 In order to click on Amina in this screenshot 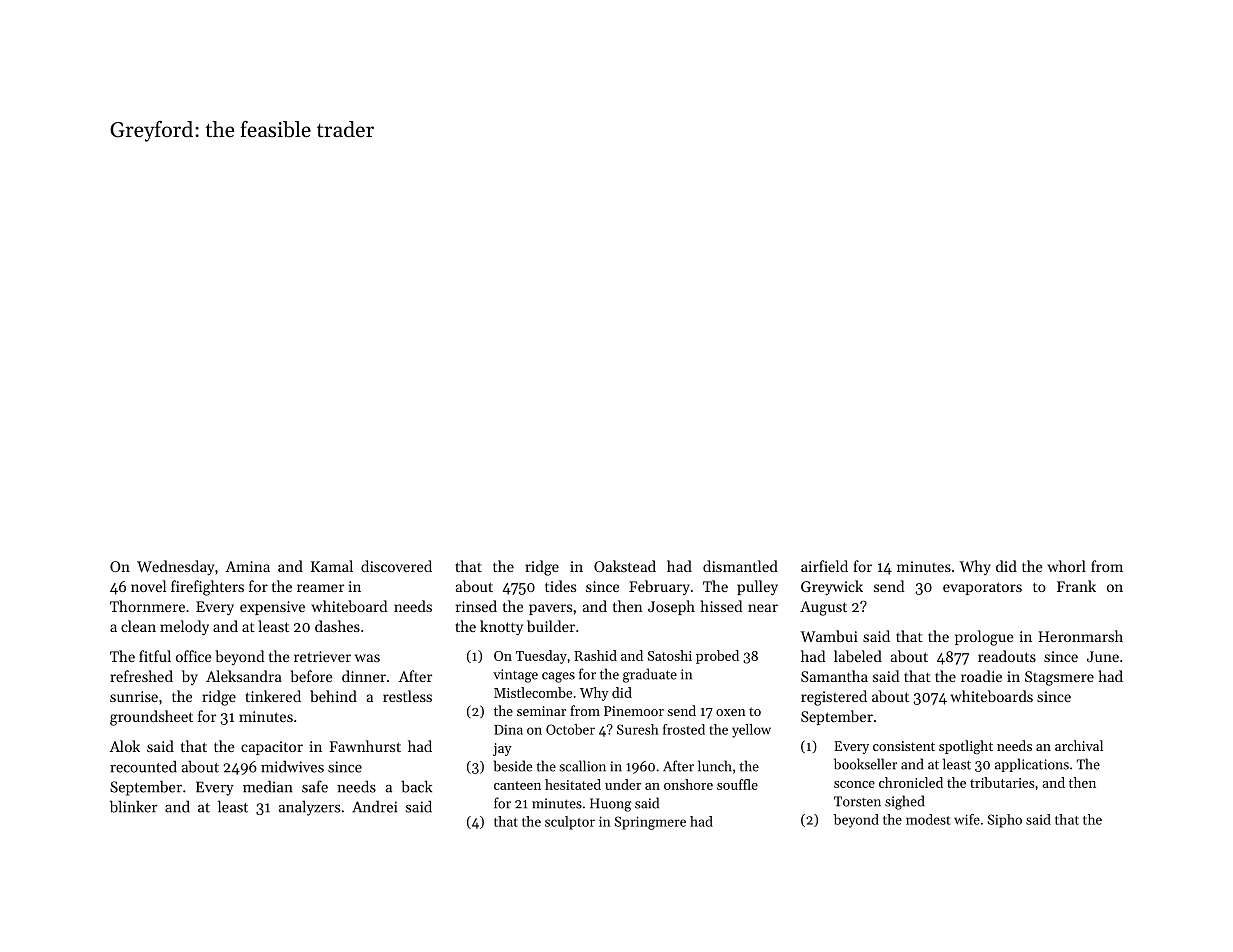, I will do `click(247, 566)`.
